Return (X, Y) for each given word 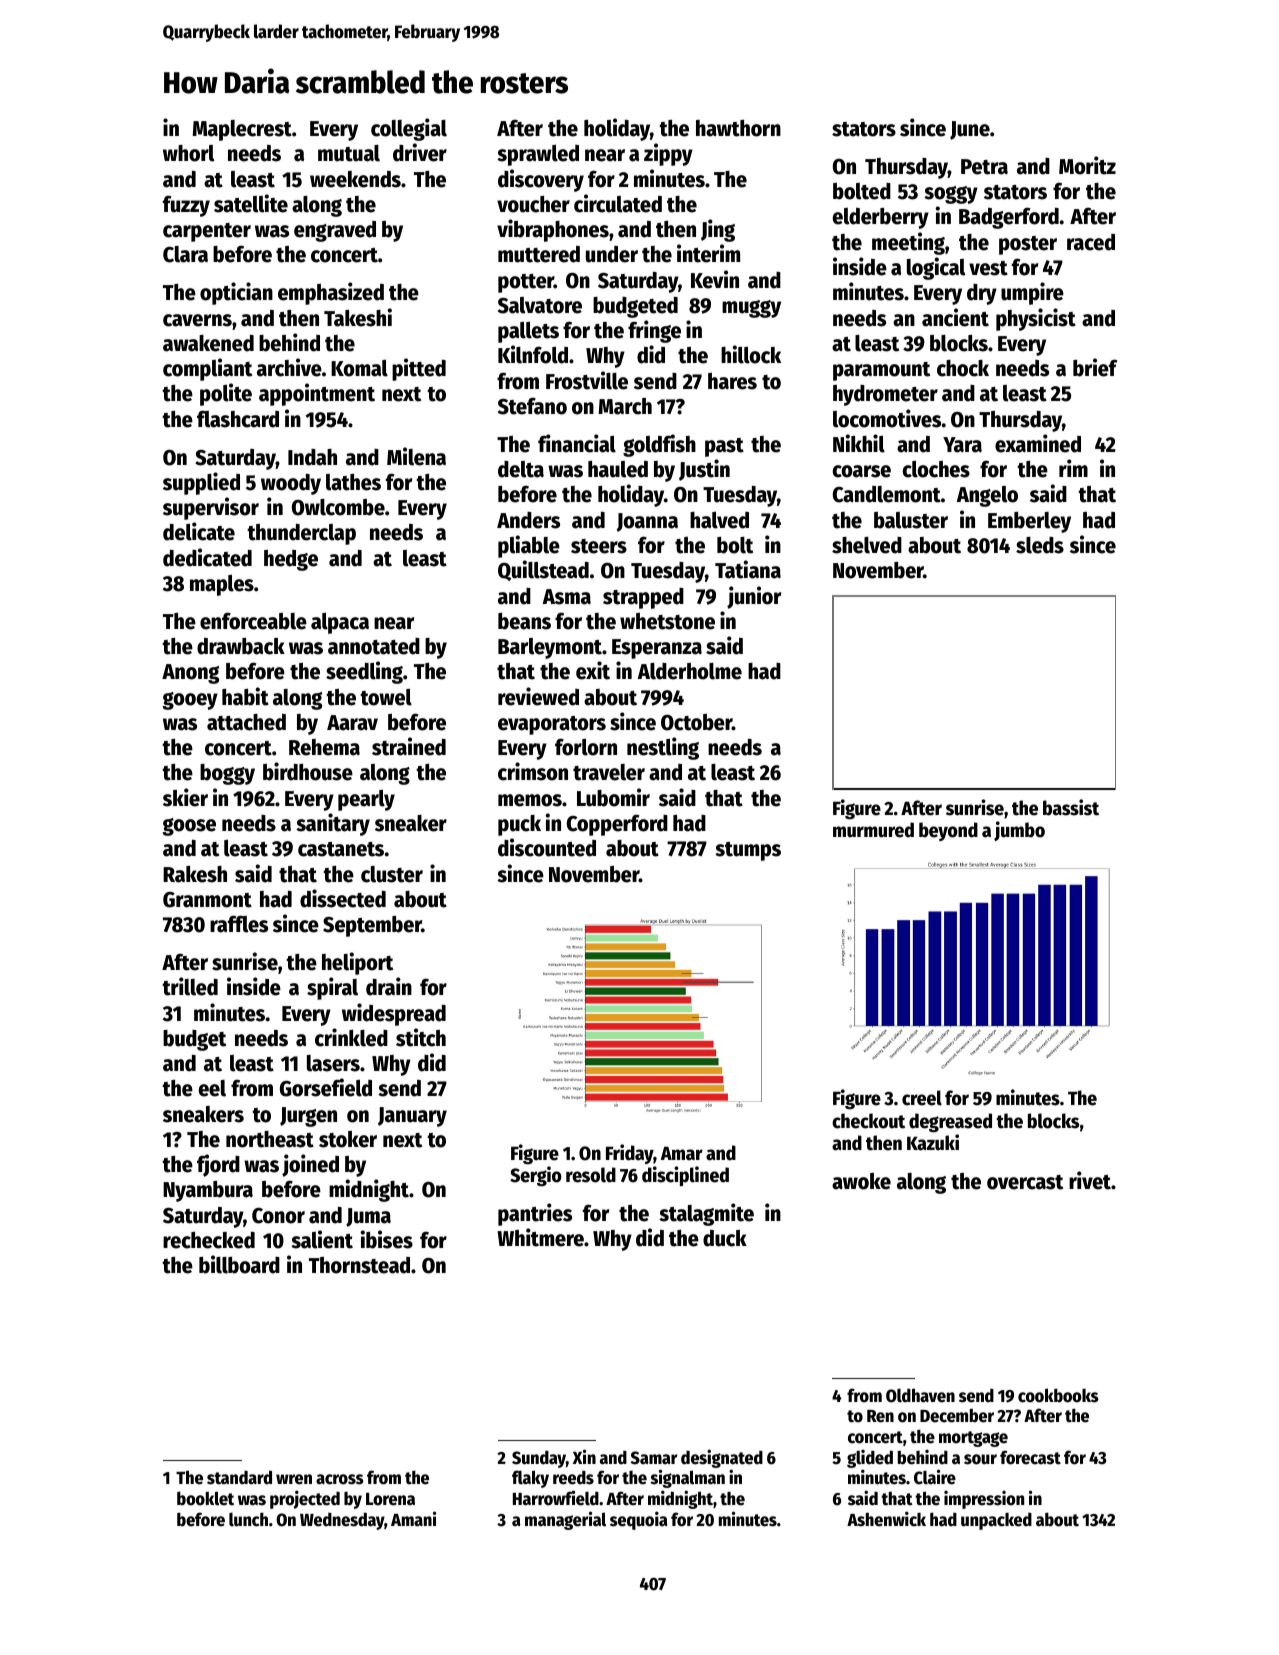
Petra (984, 167)
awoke (861, 1181)
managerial (565, 1520)
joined (310, 1165)
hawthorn (738, 128)
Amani (413, 1519)
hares (732, 381)
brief (1095, 367)
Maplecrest (242, 130)
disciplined (685, 1176)
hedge (291, 560)
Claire (935, 1477)
